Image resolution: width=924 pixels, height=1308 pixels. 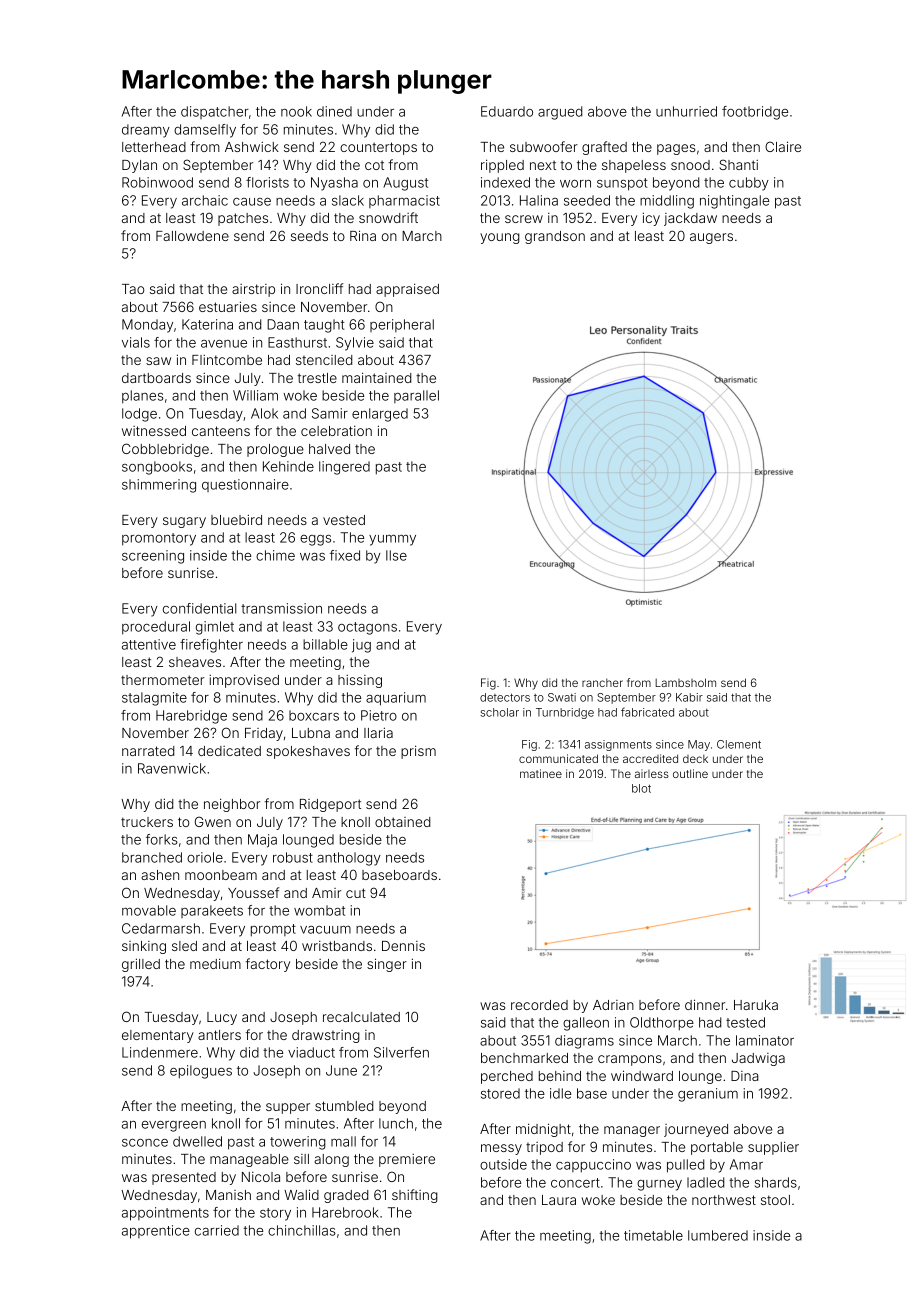 I want to click on Haruka, so click(x=756, y=1005).
